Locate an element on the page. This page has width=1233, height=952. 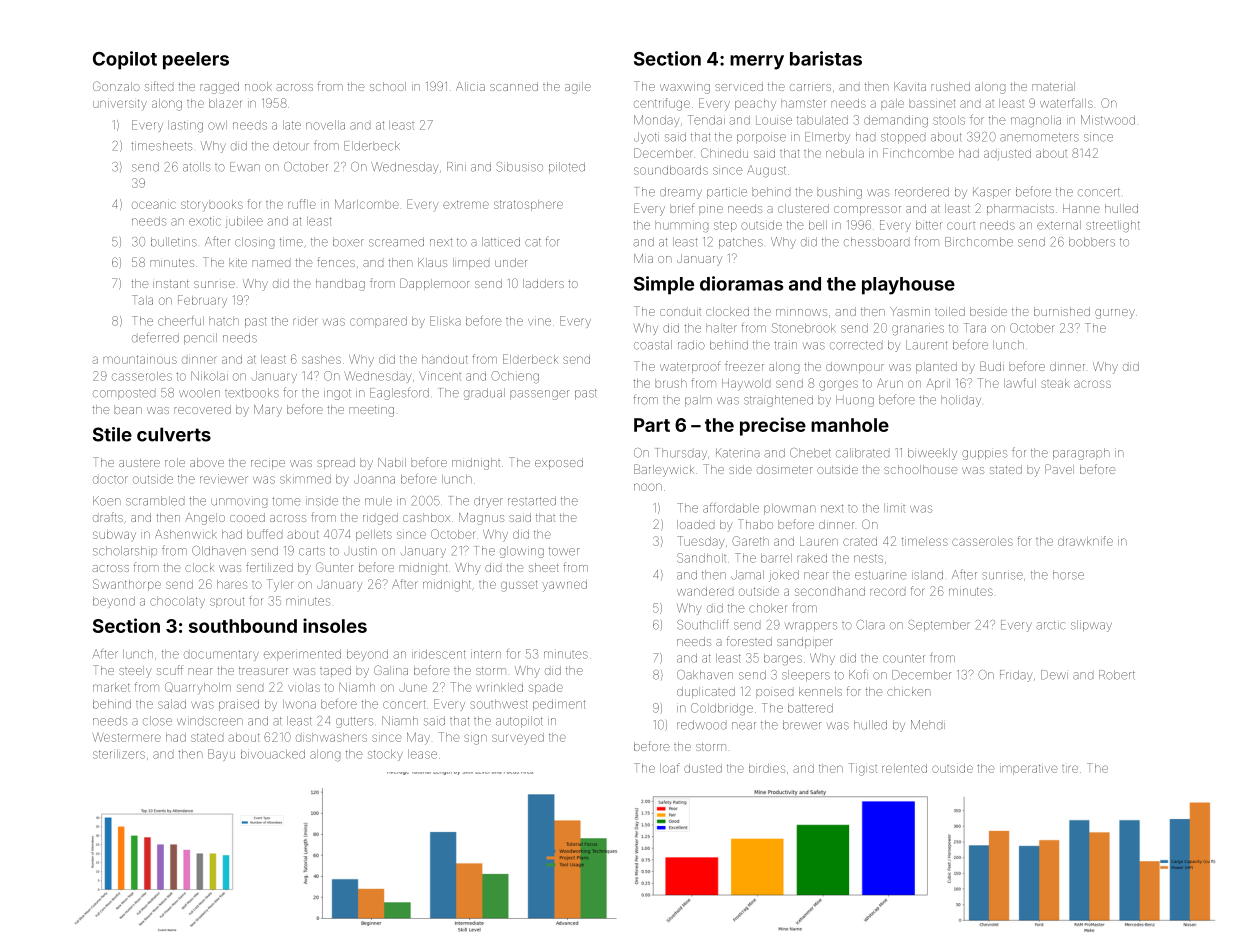
atolls is located at coordinates (196, 167).
